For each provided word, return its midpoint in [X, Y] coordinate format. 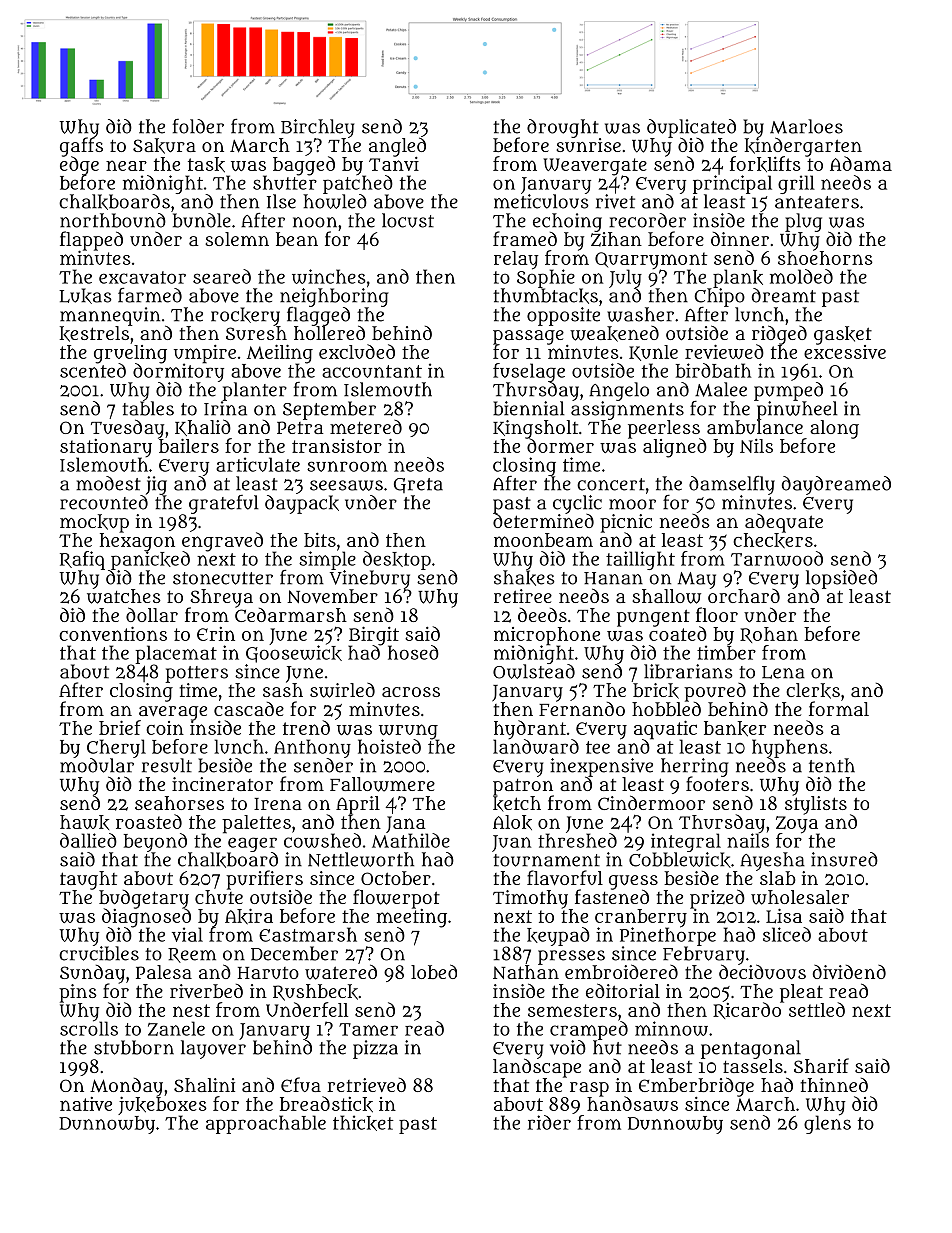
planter [254, 391]
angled [397, 147]
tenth [832, 765]
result [167, 765]
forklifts [765, 164]
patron [523, 787]
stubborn [134, 1047]
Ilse [281, 201]
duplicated [691, 128]
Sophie [546, 278]
